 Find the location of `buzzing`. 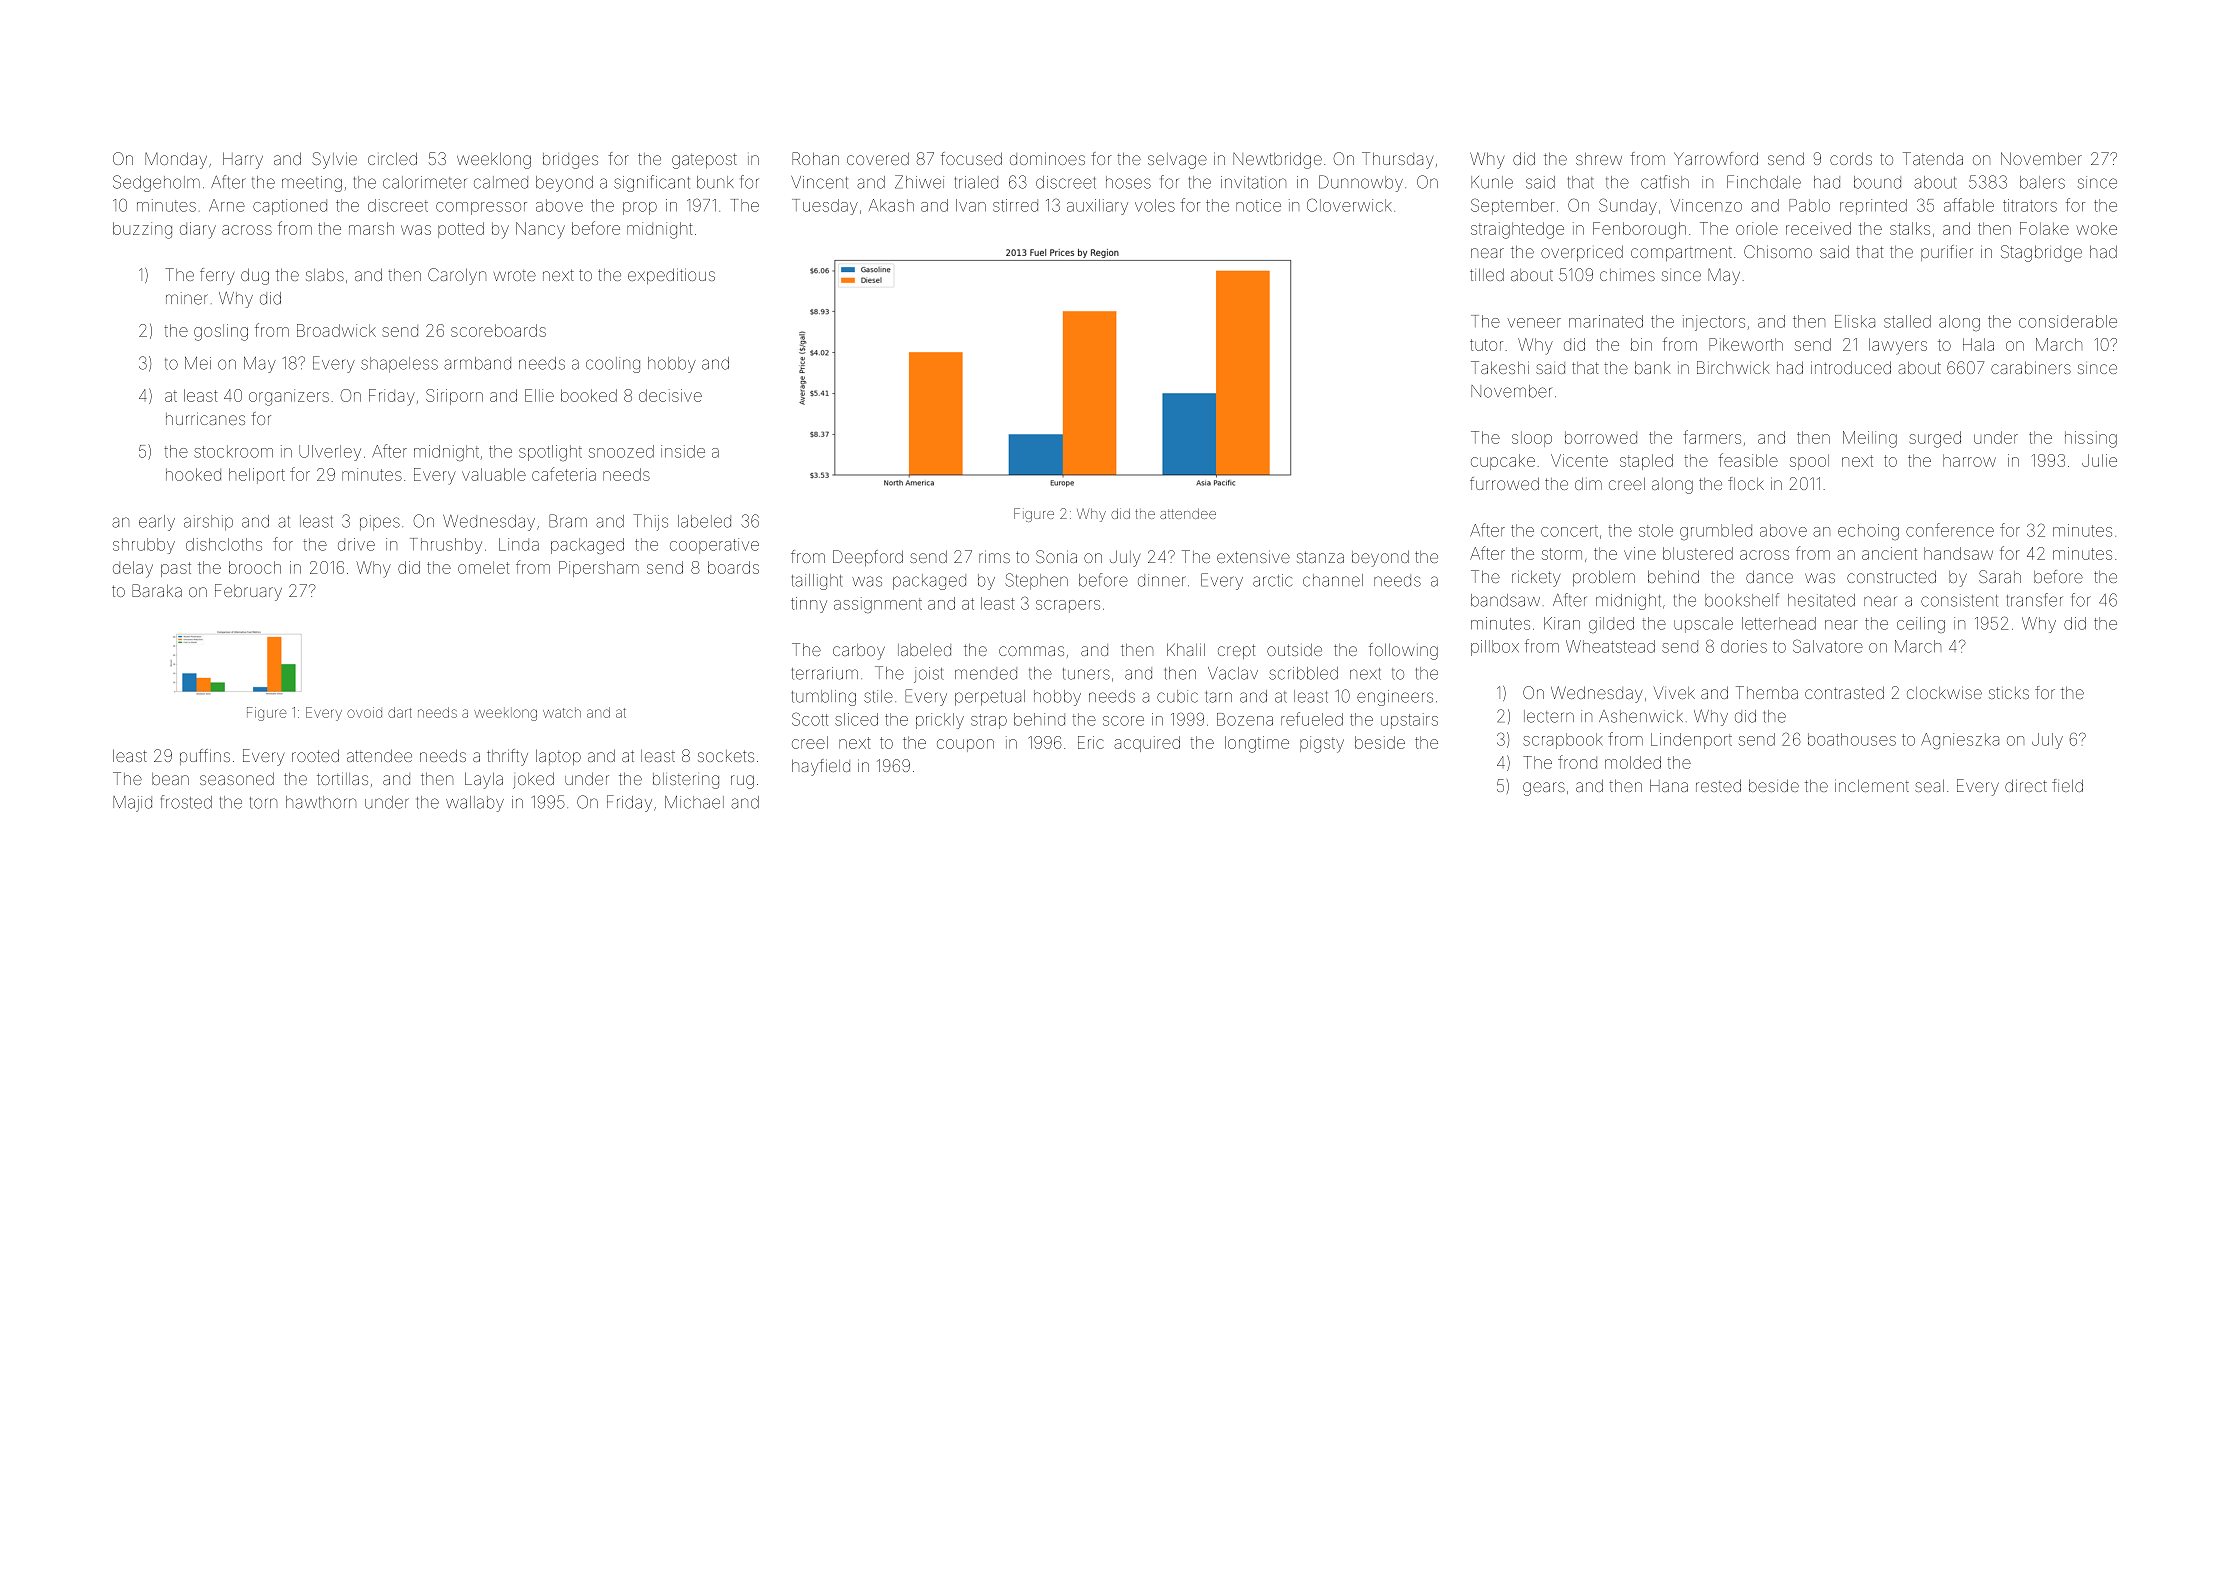

buzzing is located at coordinates (142, 230).
